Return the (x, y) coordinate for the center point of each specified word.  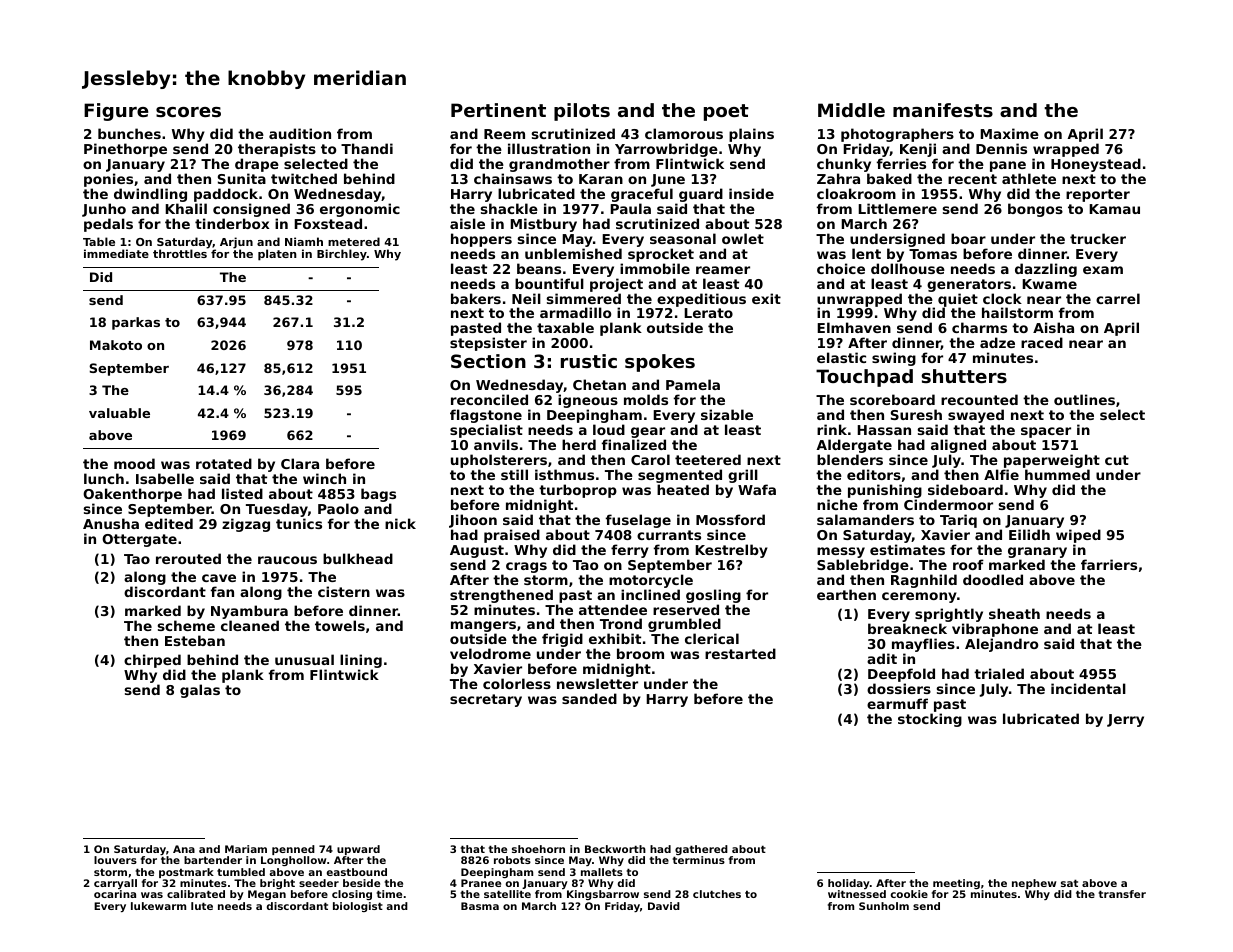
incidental (1088, 688)
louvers (115, 860)
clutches (717, 894)
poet (726, 112)
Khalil (186, 208)
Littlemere (897, 208)
